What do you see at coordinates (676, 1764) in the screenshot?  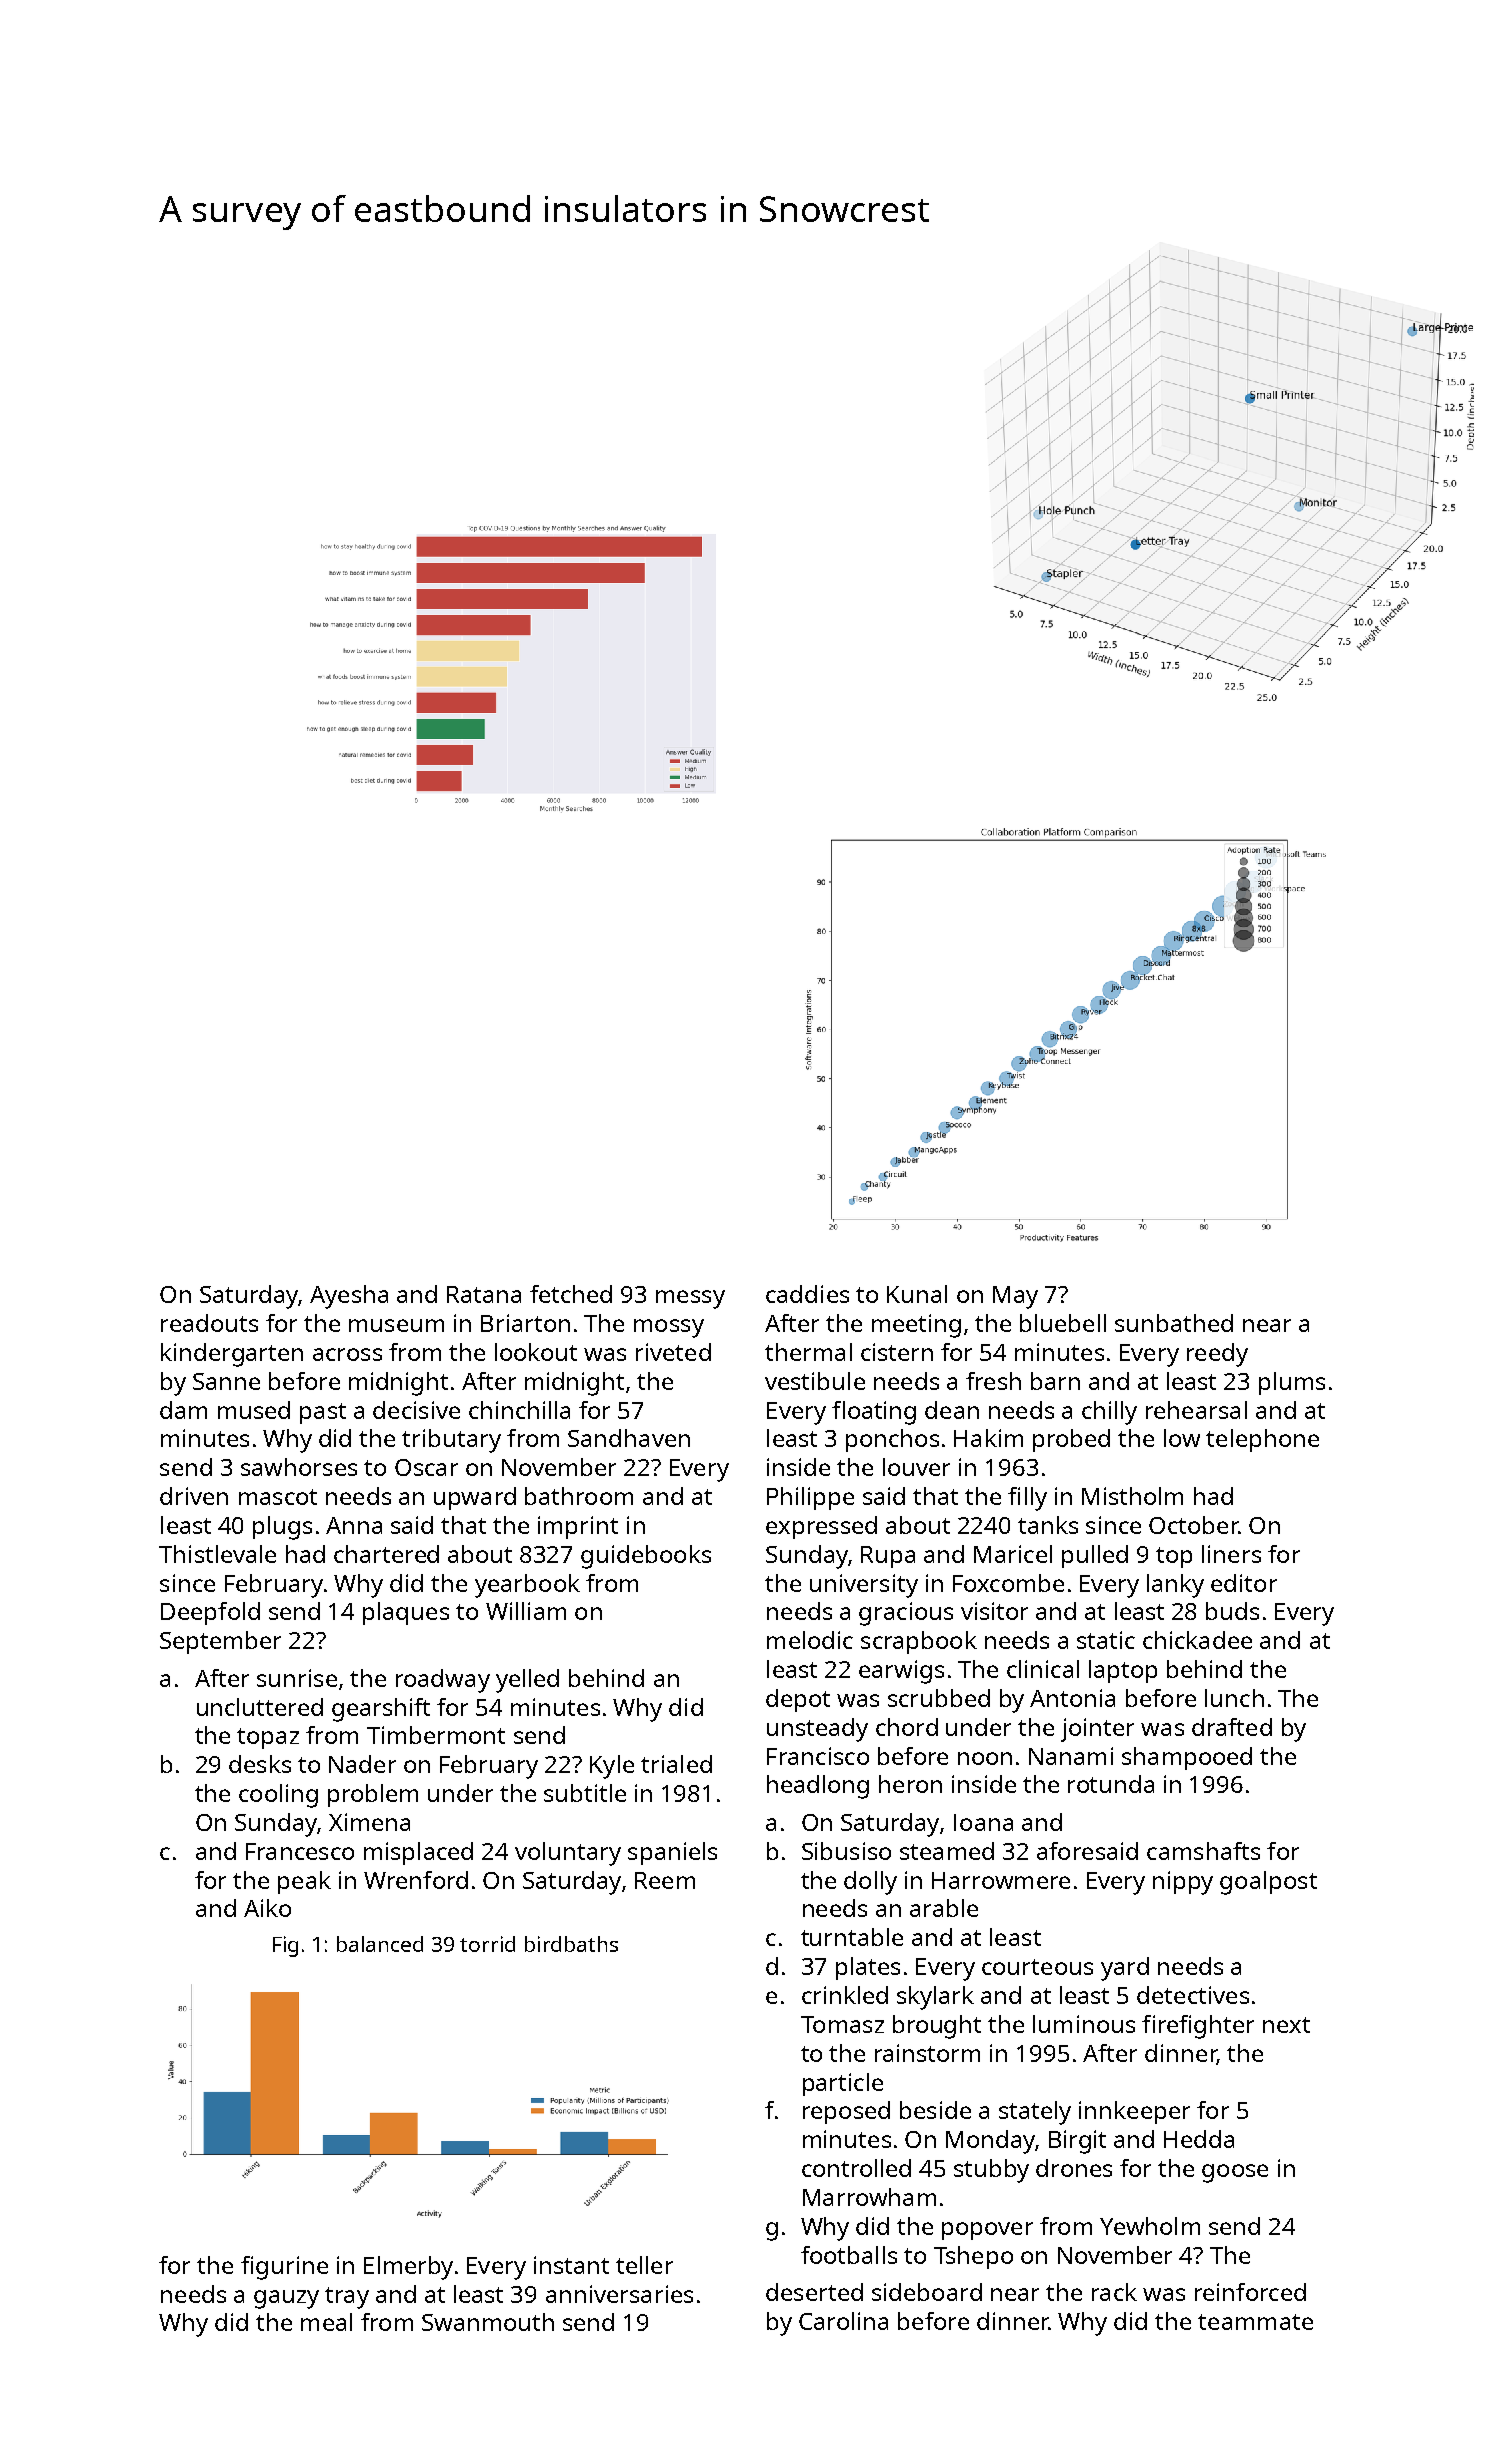 I see `trialed` at bounding box center [676, 1764].
